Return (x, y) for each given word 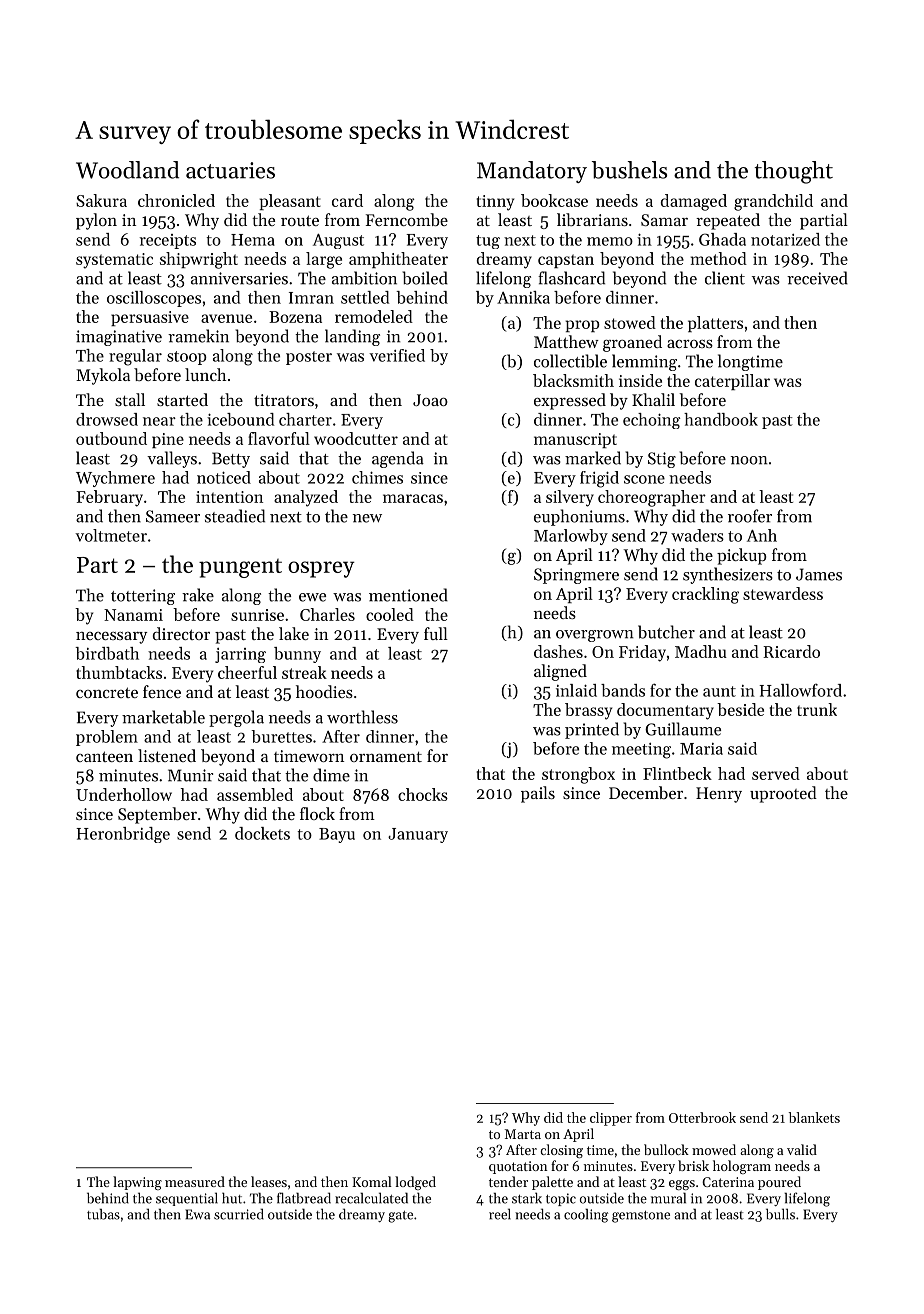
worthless (362, 717)
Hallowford (800, 690)
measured (195, 1181)
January (418, 835)
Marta (523, 1134)
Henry (719, 795)
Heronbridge (123, 835)
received (817, 278)
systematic (114, 261)
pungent (240, 568)
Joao (430, 400)
